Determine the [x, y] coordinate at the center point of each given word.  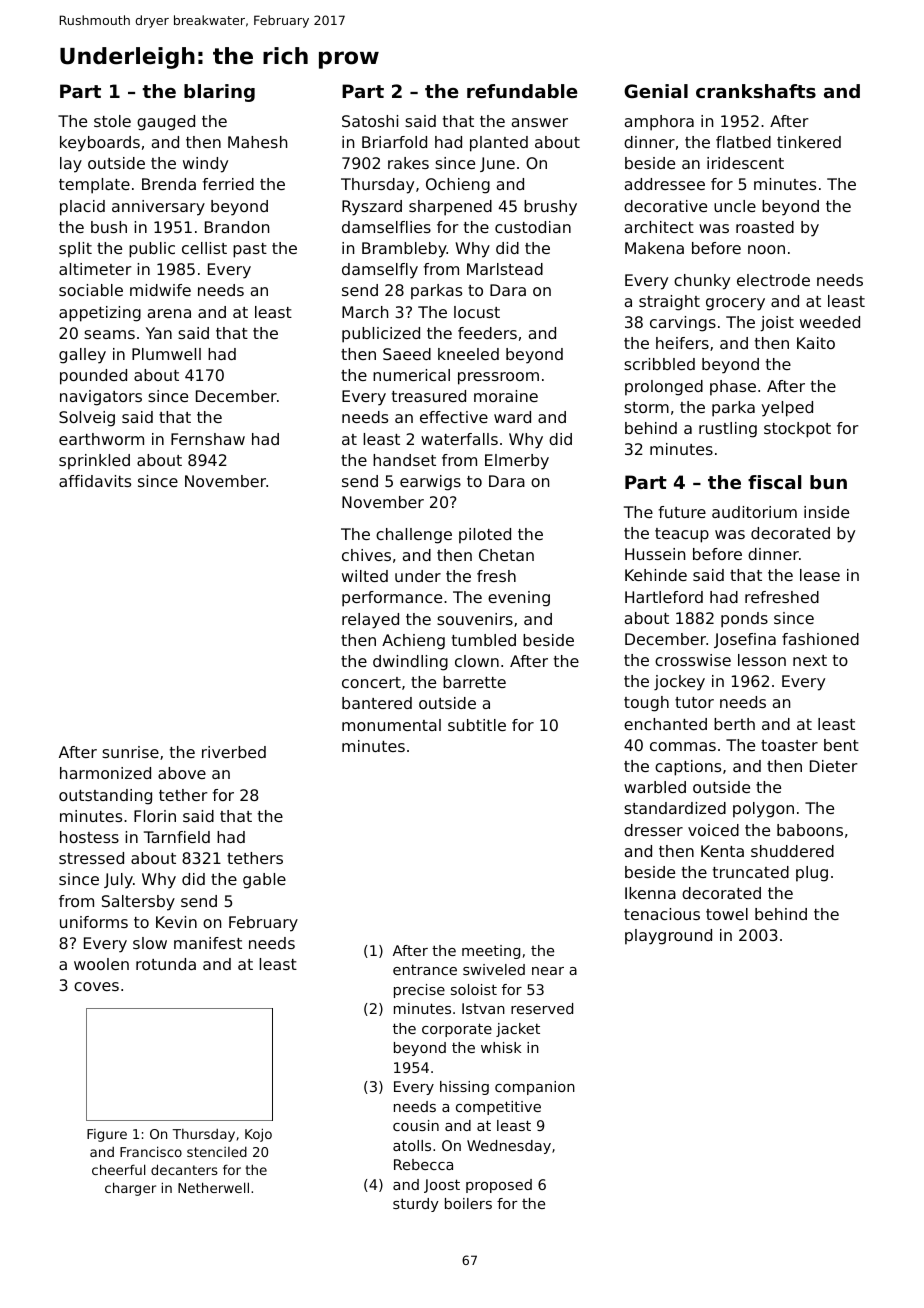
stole [112, 121]
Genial [656, 91]
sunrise [130, 752]
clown [477, 661]
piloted [485, 536]
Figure [107, 1135]
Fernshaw [208, 439]
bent [841, 745]
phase [733, 388]
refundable [522, 91]
